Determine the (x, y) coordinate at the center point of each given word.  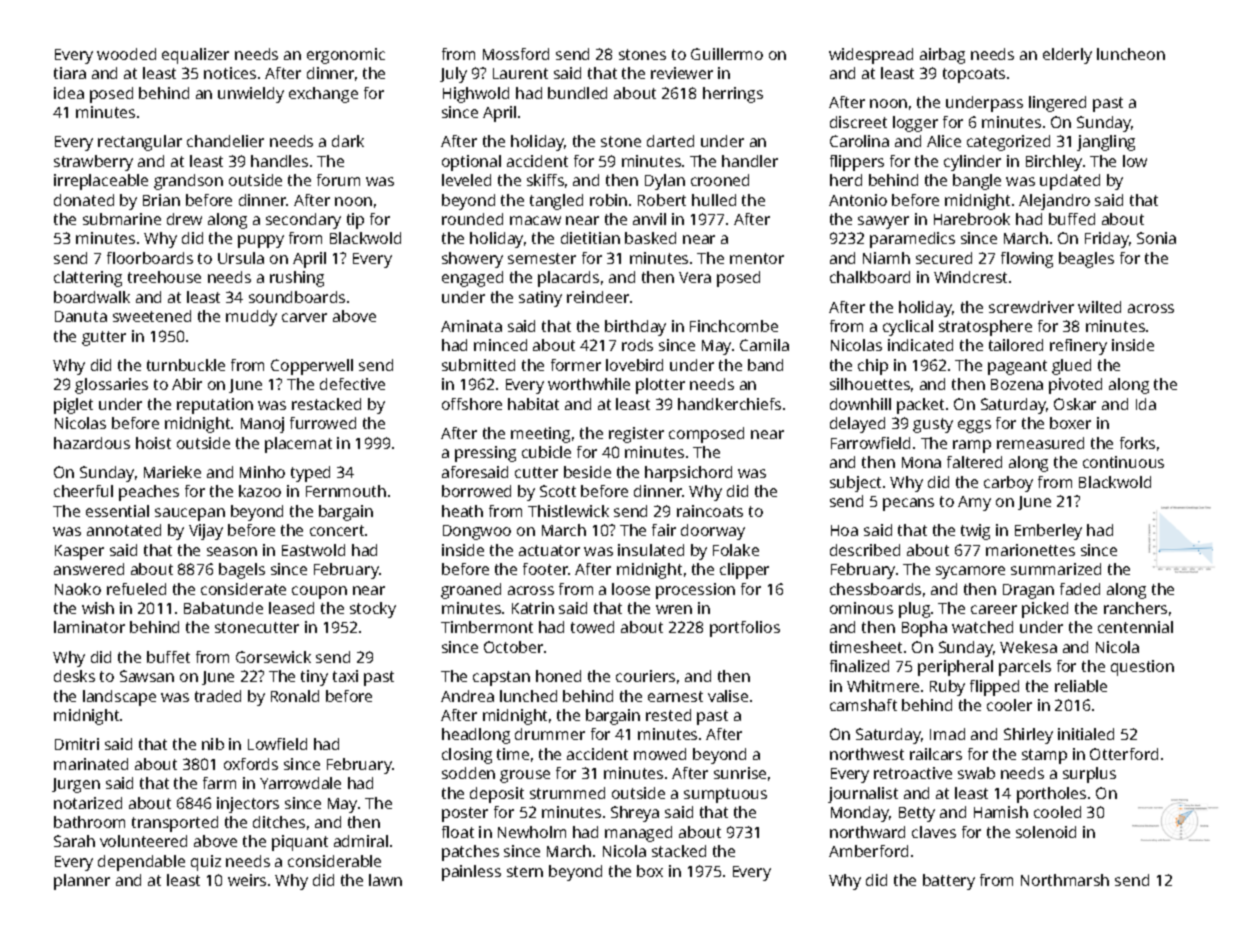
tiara (70, 73)
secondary (303, 221)
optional (471, 163)
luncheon (1131, 54)
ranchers (1135, 608)
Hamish (1001, 812)
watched (982, 627)
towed (592, 627)
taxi (345, 676)
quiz (206, 863)
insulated (651, 550)
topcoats (974, 75)
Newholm (532, 832)
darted (670, 141)
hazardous (92, 443)
